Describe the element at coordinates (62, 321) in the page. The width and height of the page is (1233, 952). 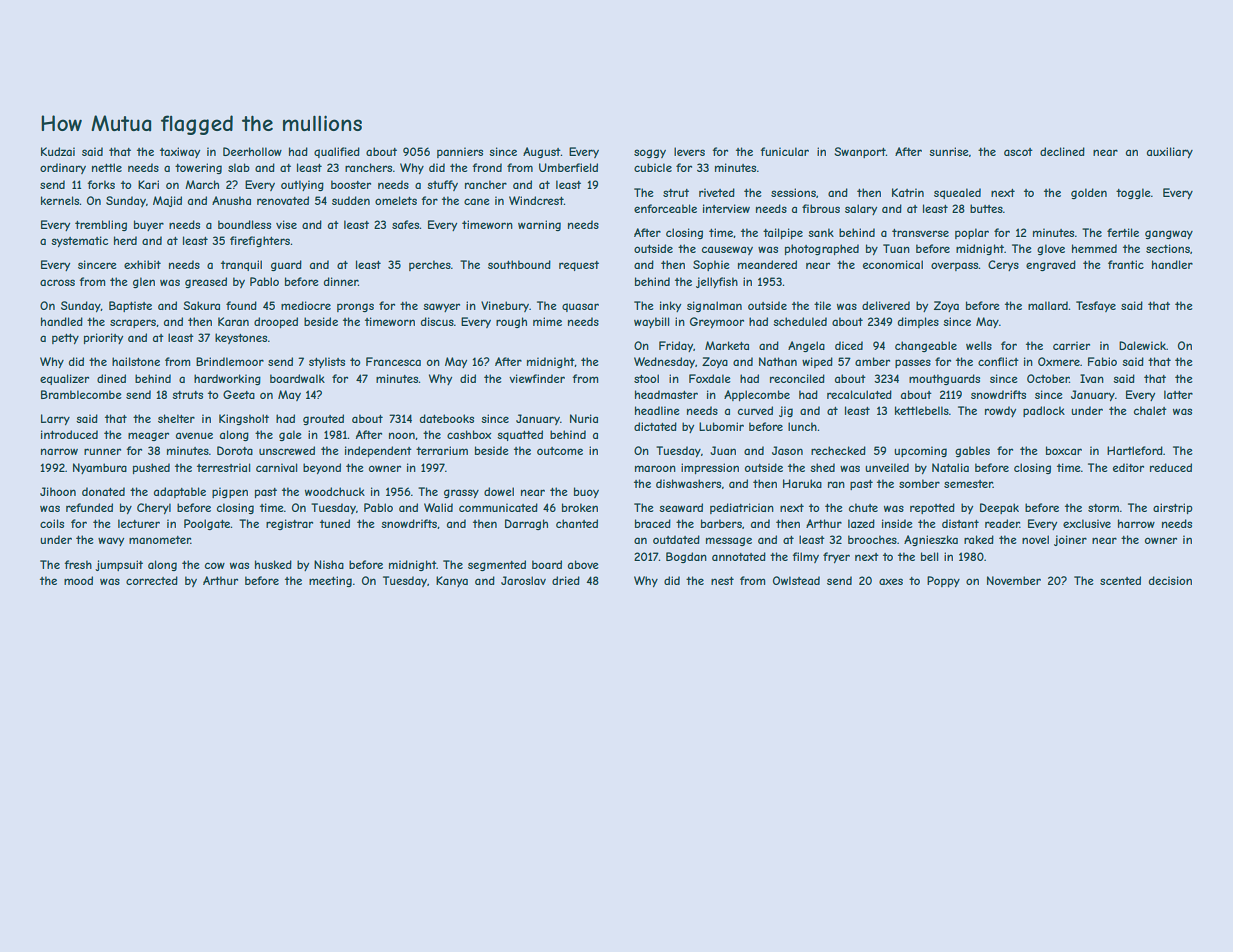
I see `handled` at that location.
